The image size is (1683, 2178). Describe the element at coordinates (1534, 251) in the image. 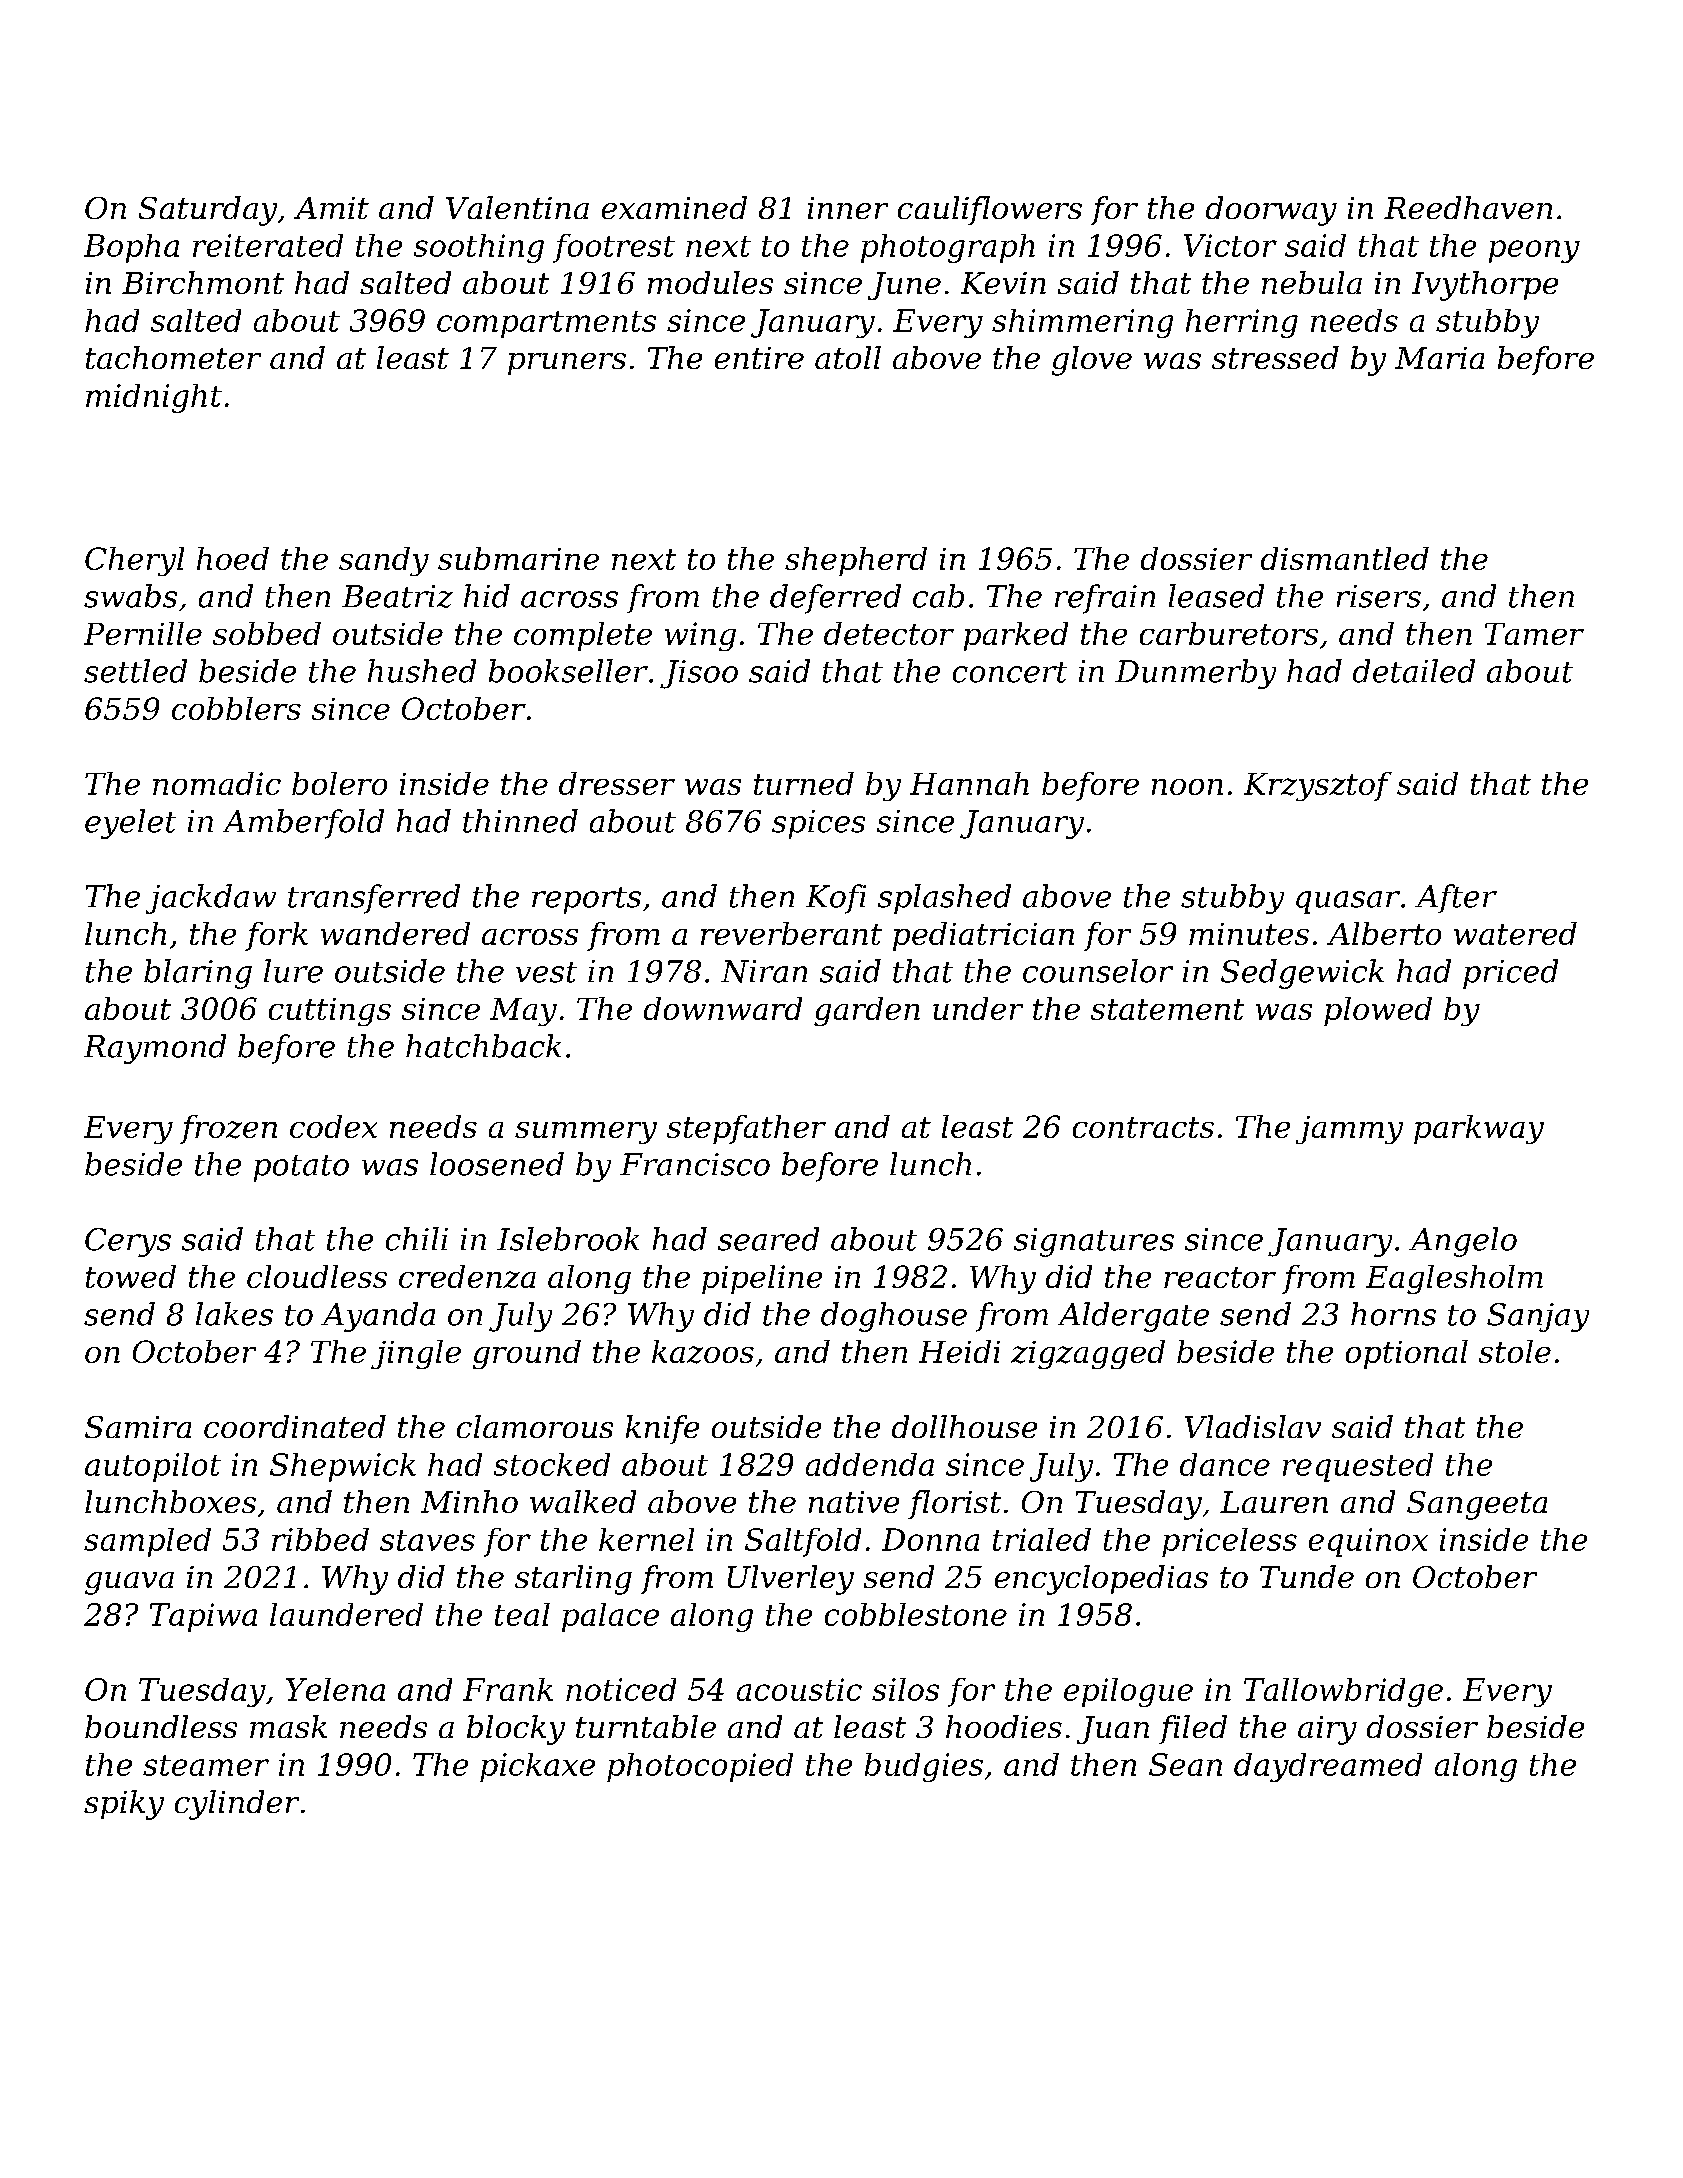

I see `peony` at that location.
